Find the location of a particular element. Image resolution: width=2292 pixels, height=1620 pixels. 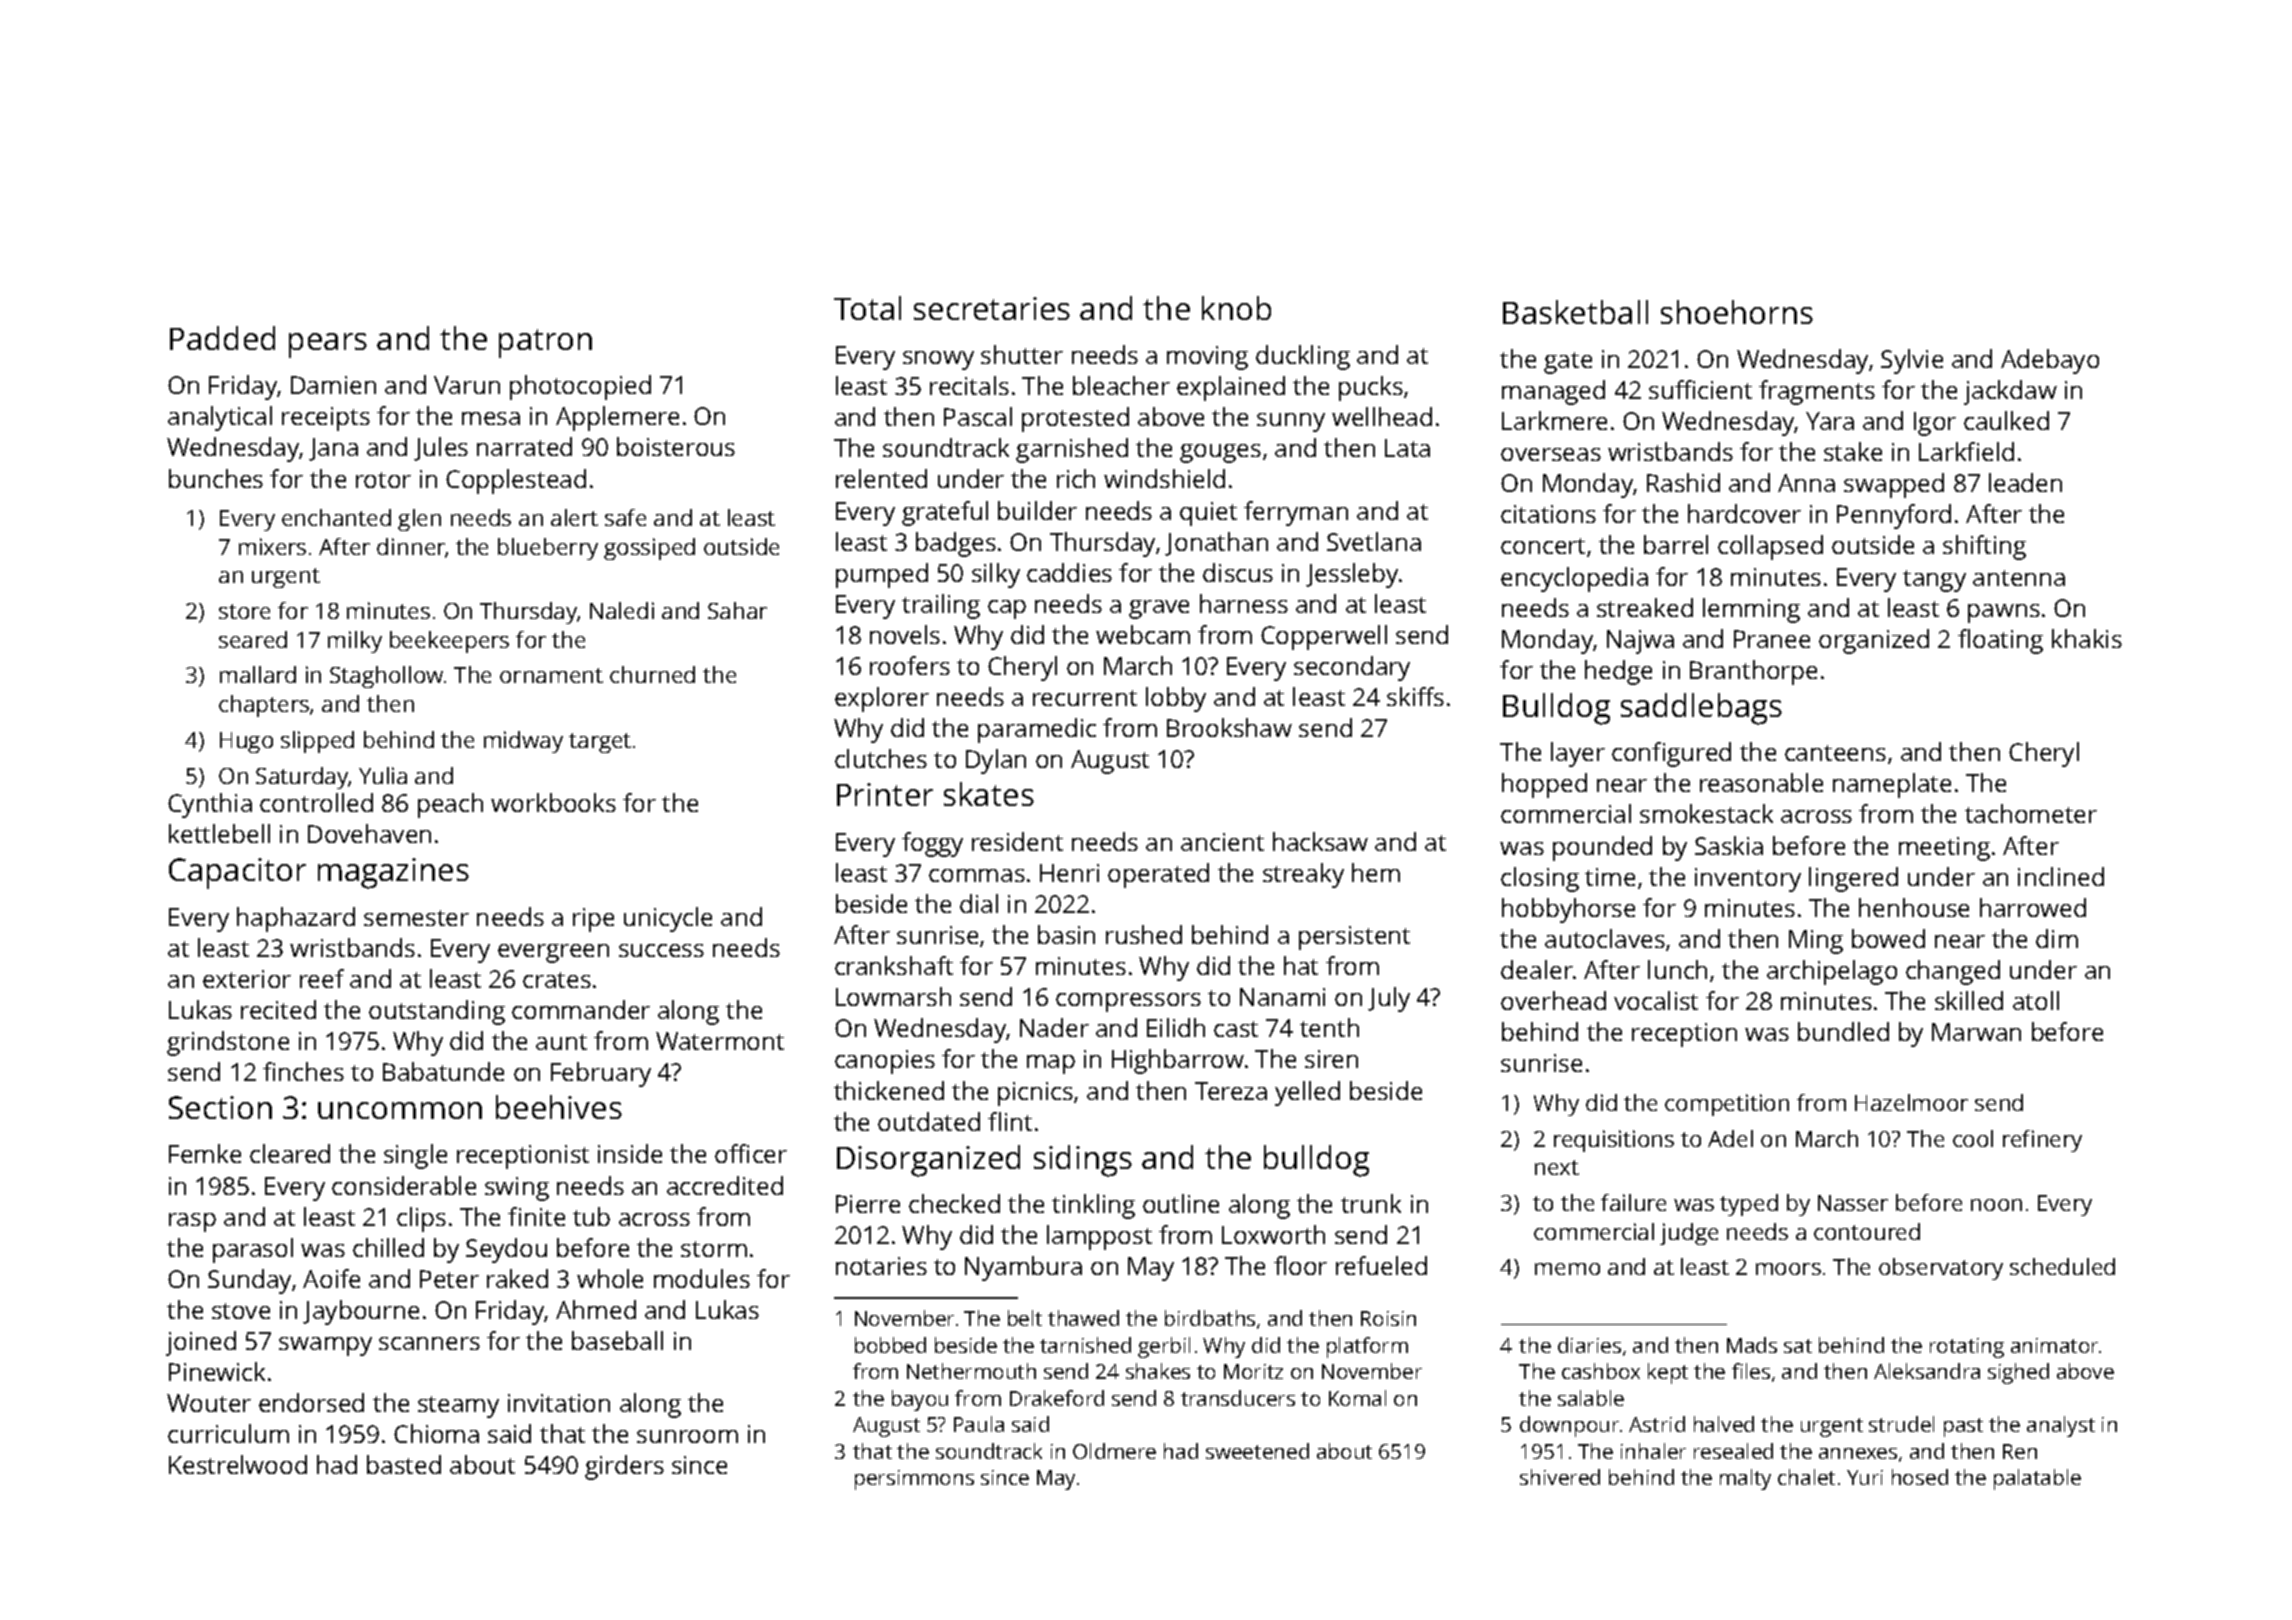

citations is located at coordinates (1548, 514).
